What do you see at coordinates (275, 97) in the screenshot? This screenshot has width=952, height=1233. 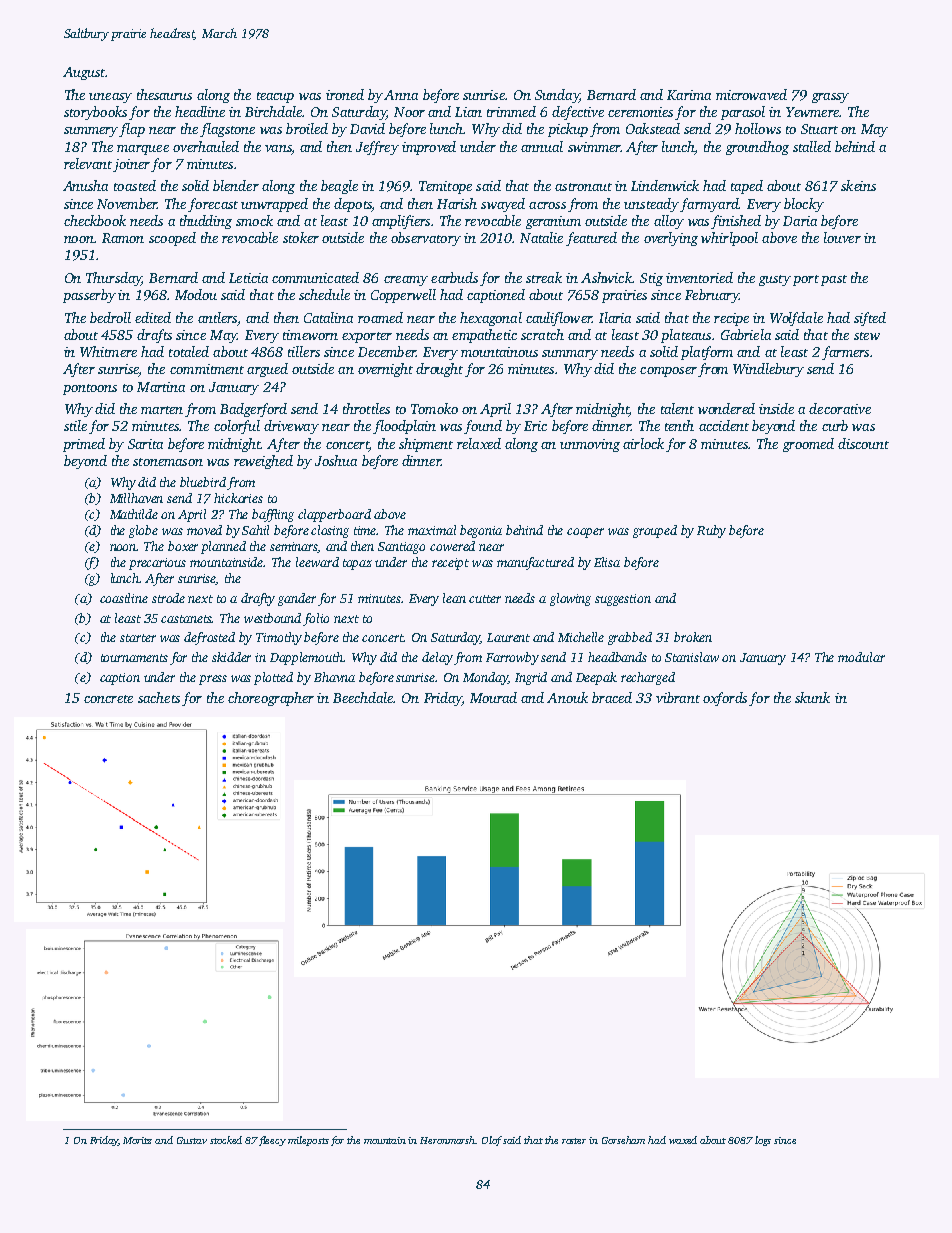 I see `teacup` at bounding box center [275, 97].
